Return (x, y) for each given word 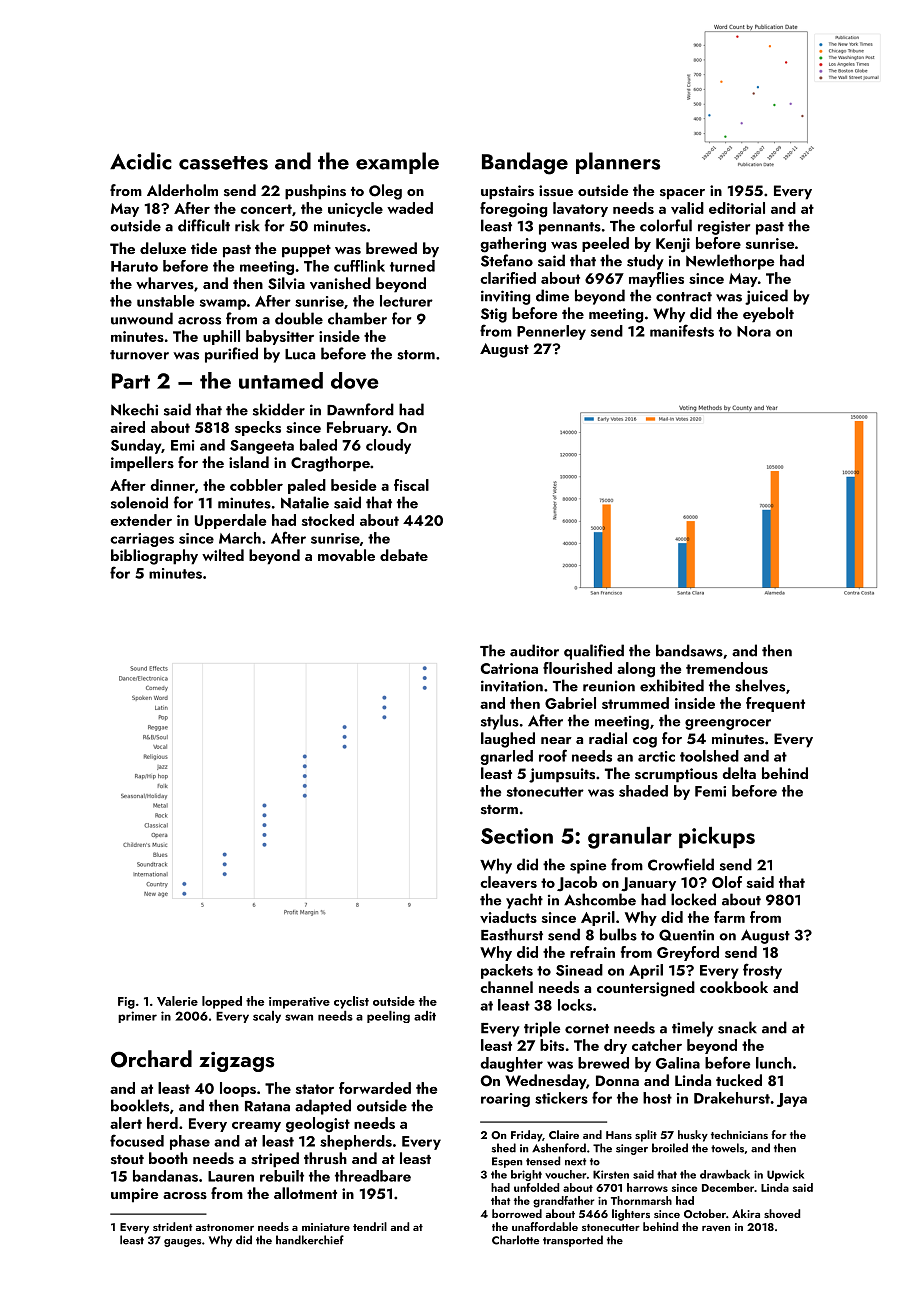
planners (618, 163)
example (397, 163)
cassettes (223, 163)
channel (506, 987)
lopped (222, 1002)
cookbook (734, 987)
